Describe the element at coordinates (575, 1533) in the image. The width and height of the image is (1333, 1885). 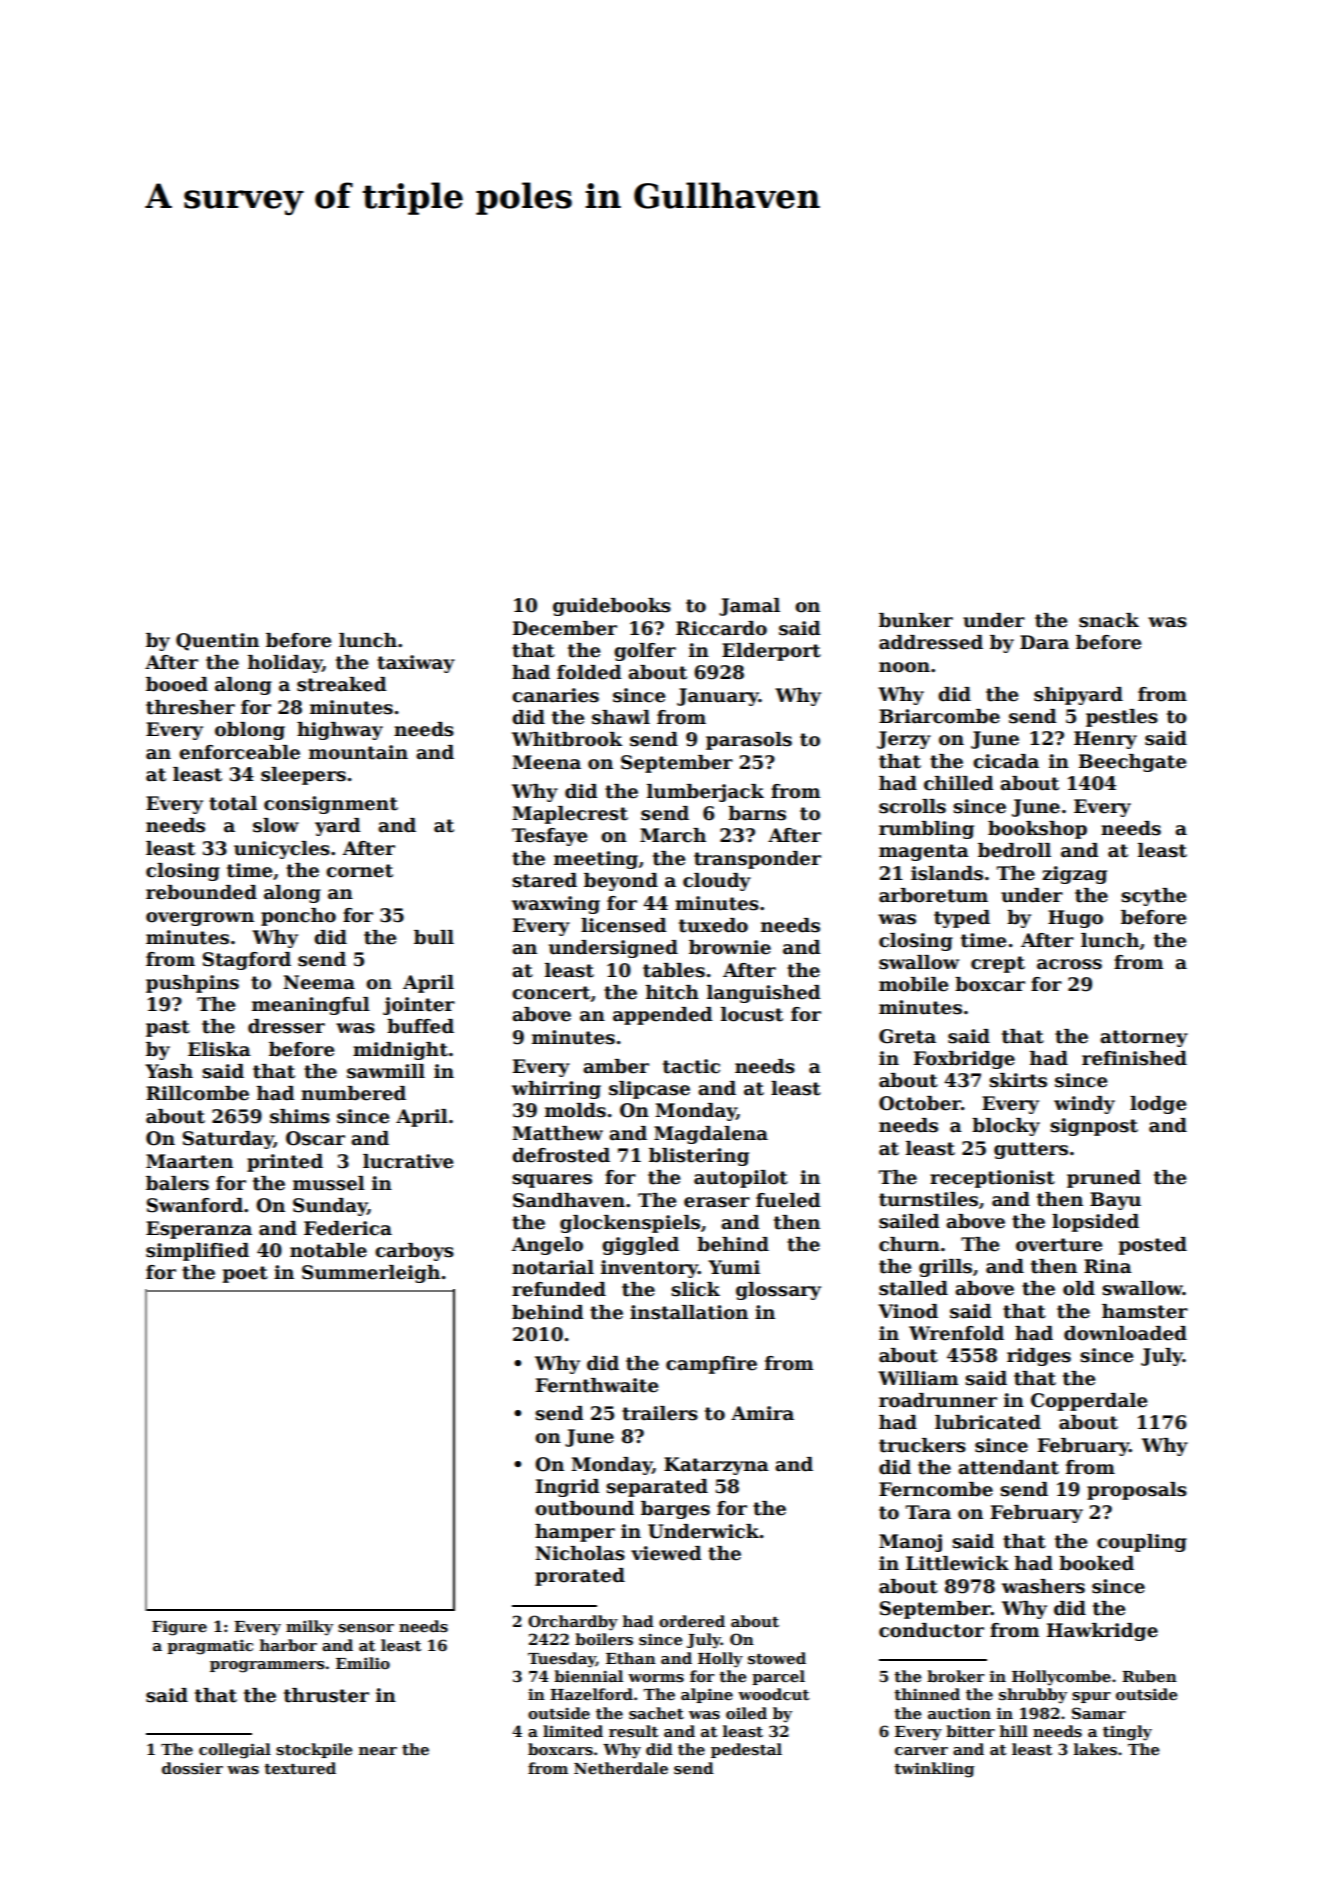
I see `hamper` at that location.
